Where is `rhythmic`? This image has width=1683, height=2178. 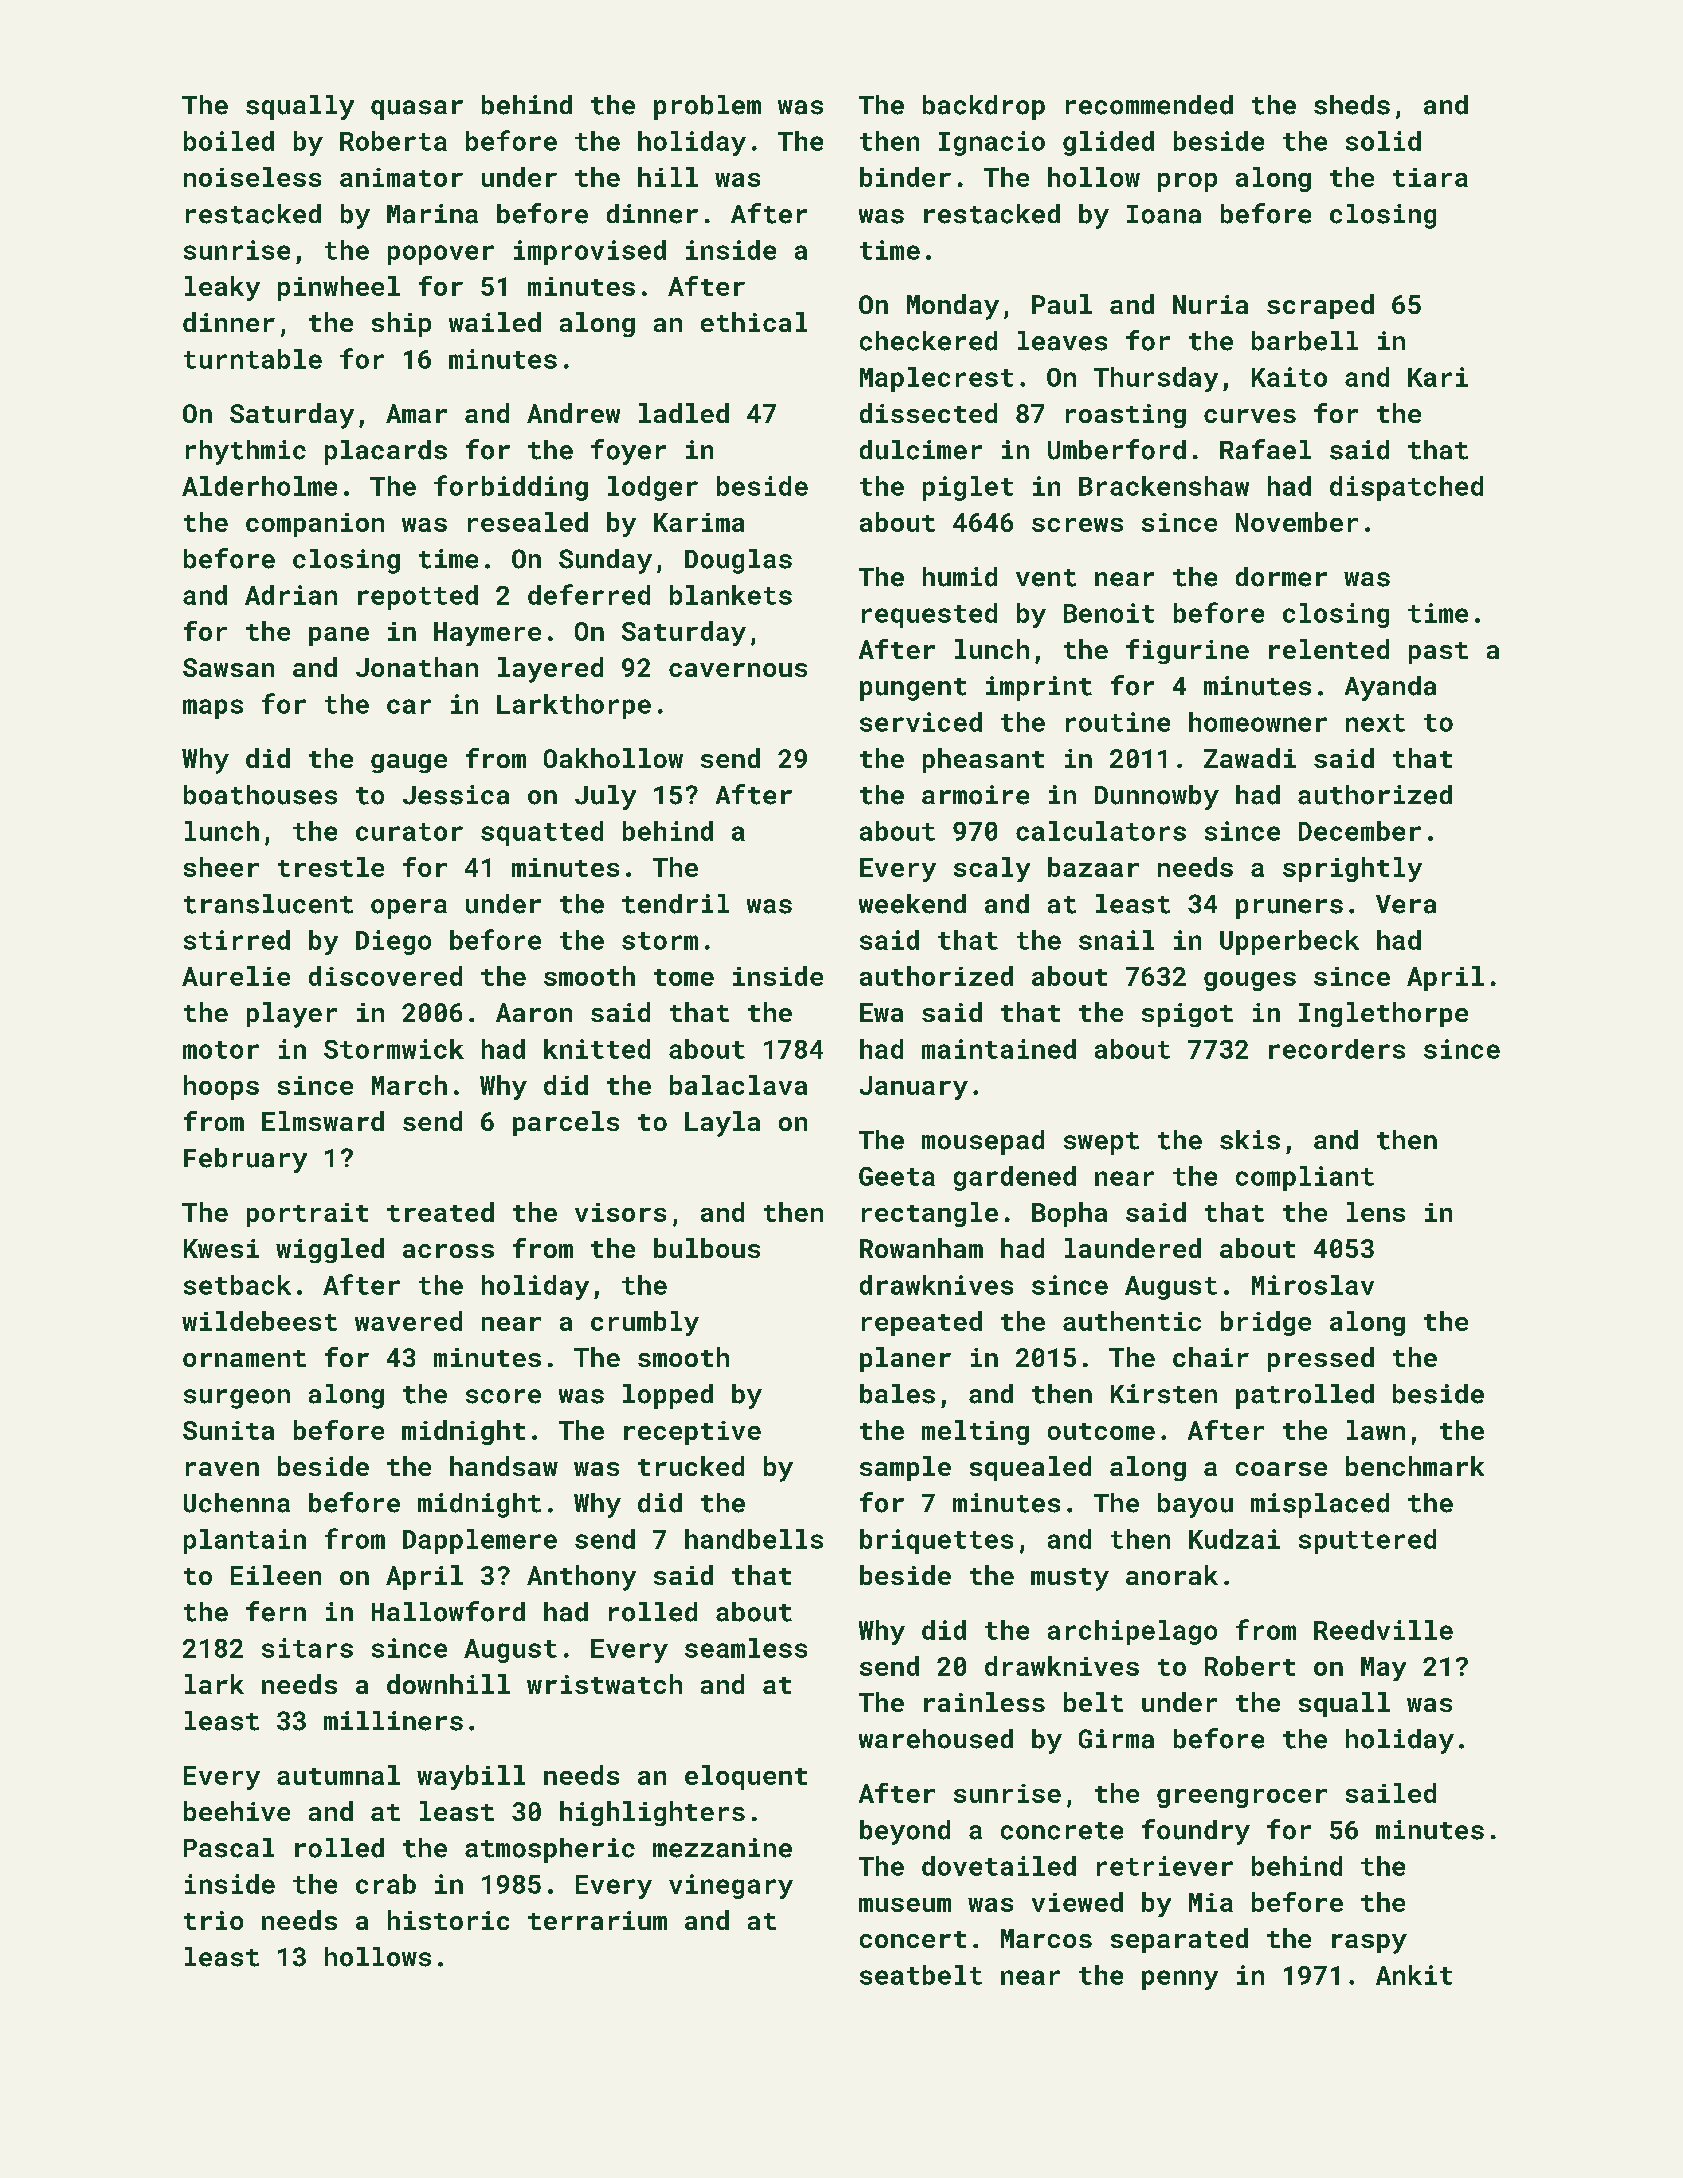 rhythmic is located at coordinates (246, 452).
